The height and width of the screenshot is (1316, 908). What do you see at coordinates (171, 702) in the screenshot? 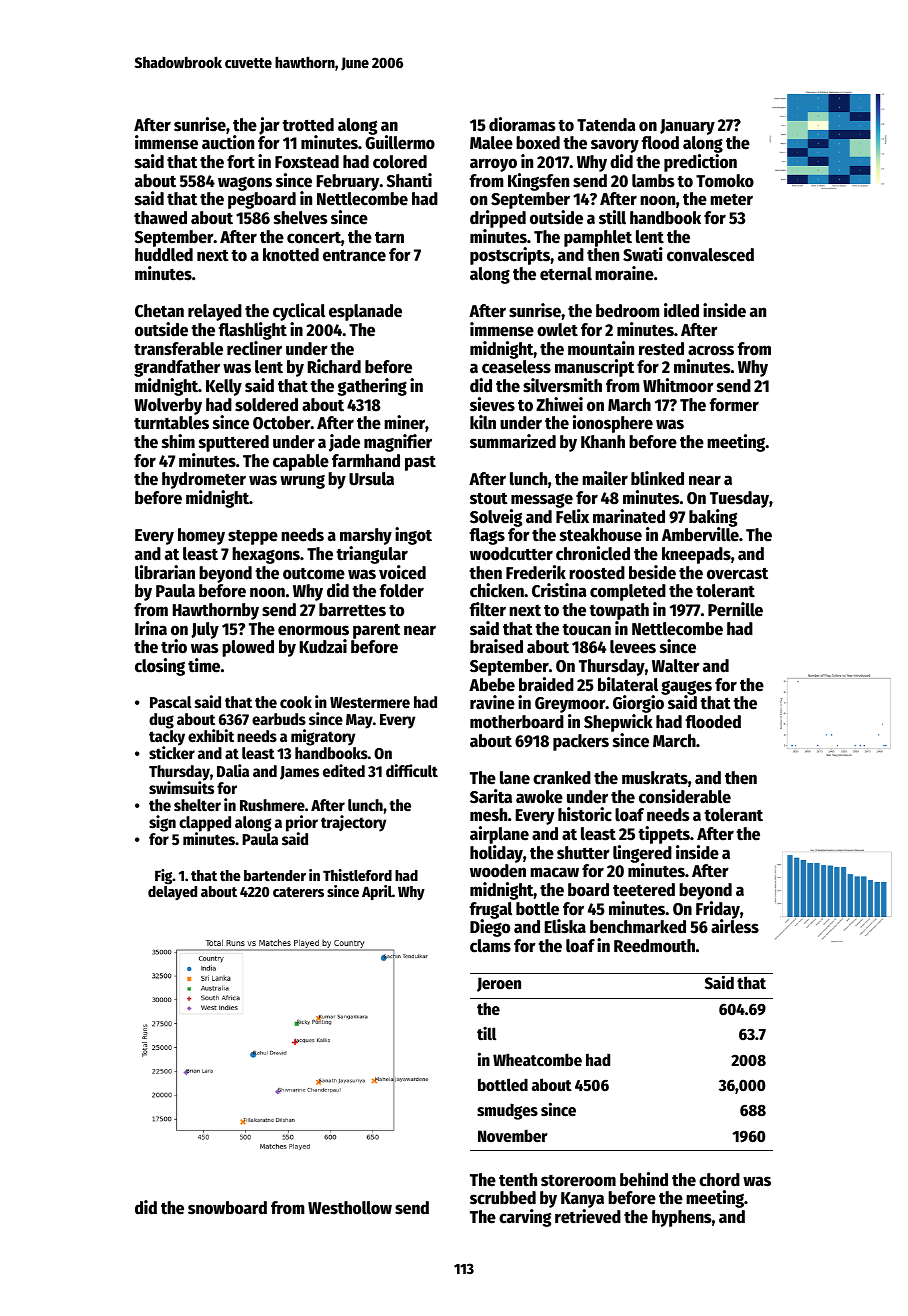
I see `Pascal` at bounding box center [171, 702].
